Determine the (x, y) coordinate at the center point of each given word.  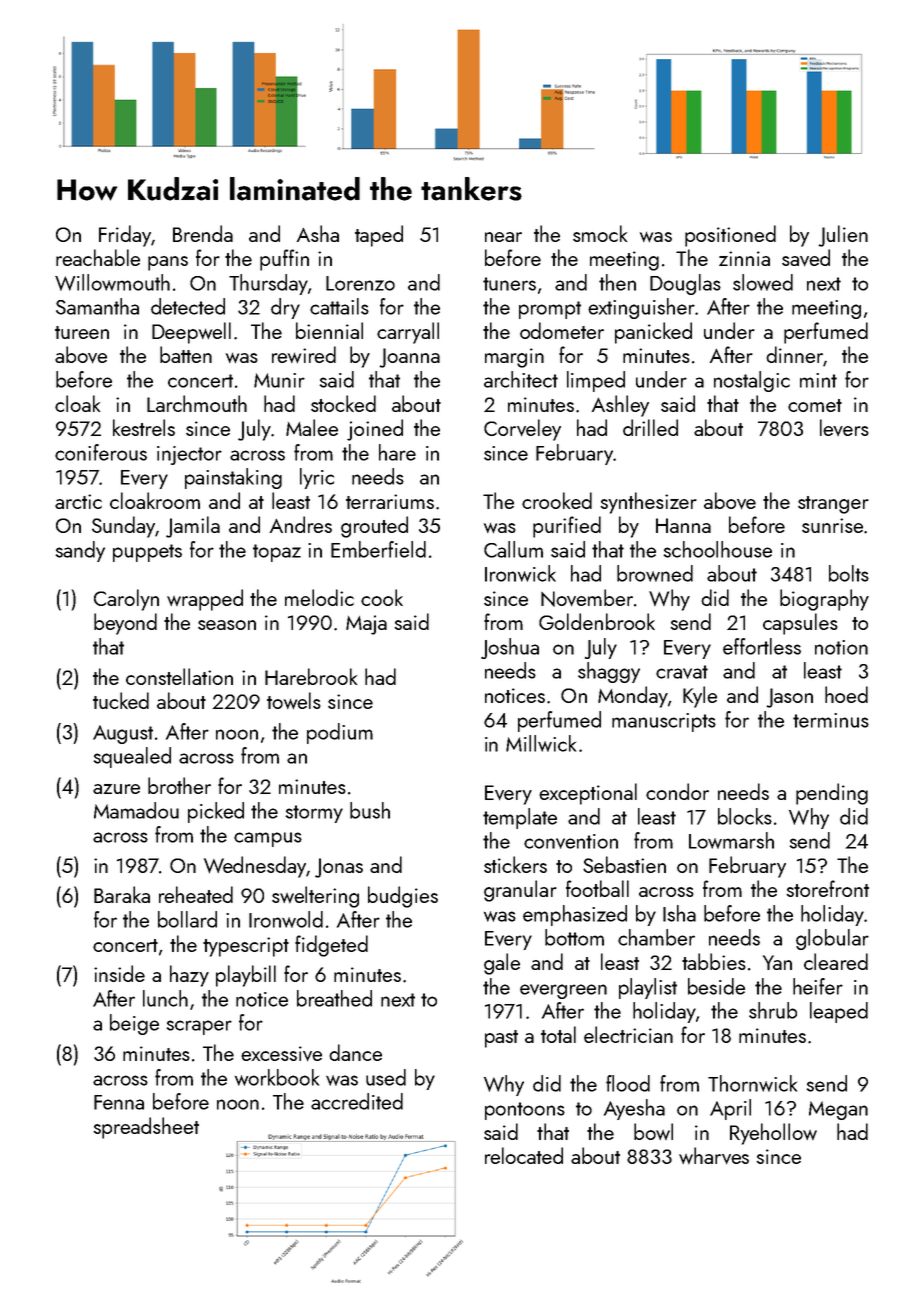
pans (168, 263)
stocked (343, 403)
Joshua (510, 648)
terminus (831, 720)
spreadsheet (146, 1128)
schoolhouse (717, 549)
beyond (125, 624)
